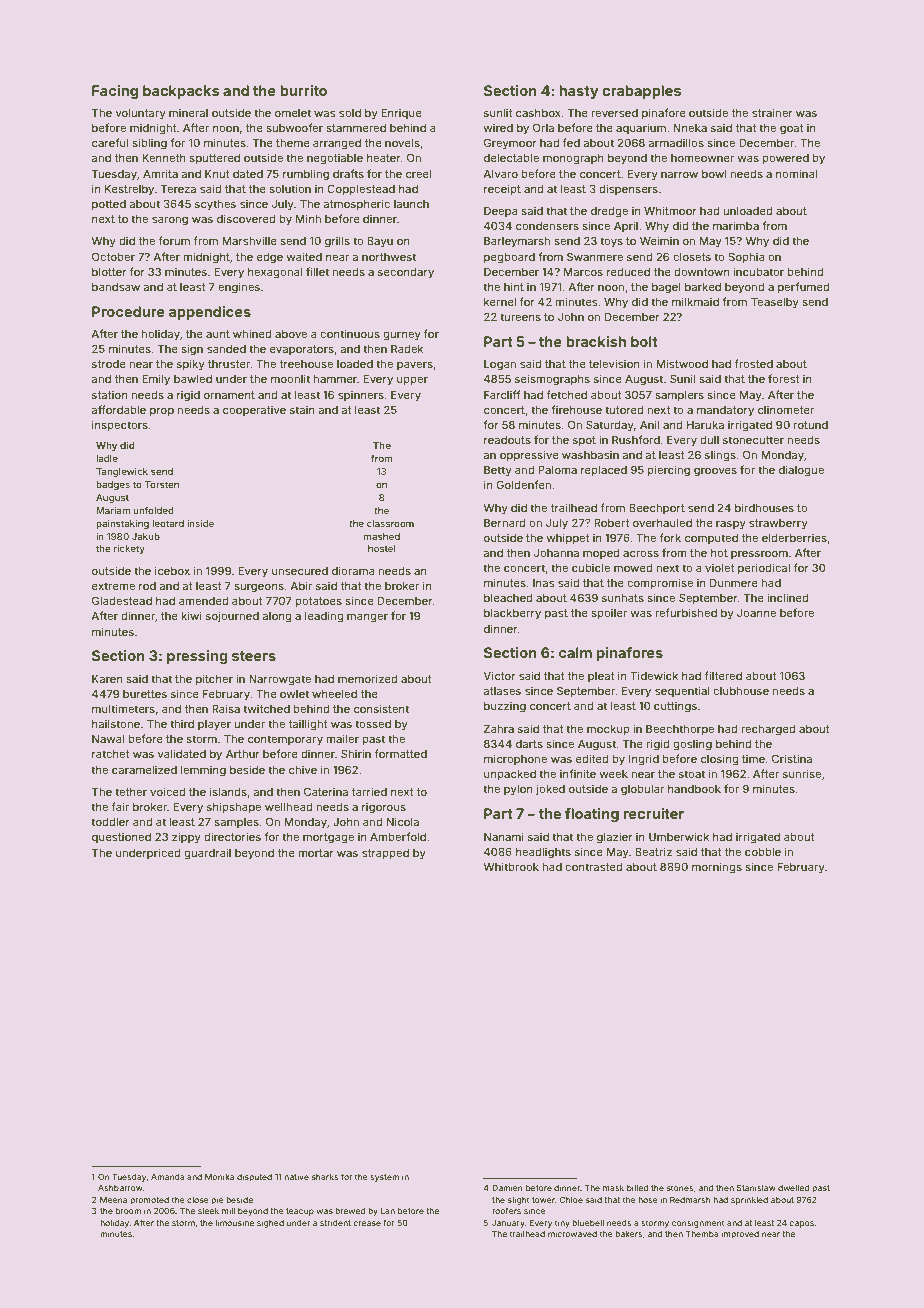  I want to click on Ashbarrow, so click(120, 1188).
